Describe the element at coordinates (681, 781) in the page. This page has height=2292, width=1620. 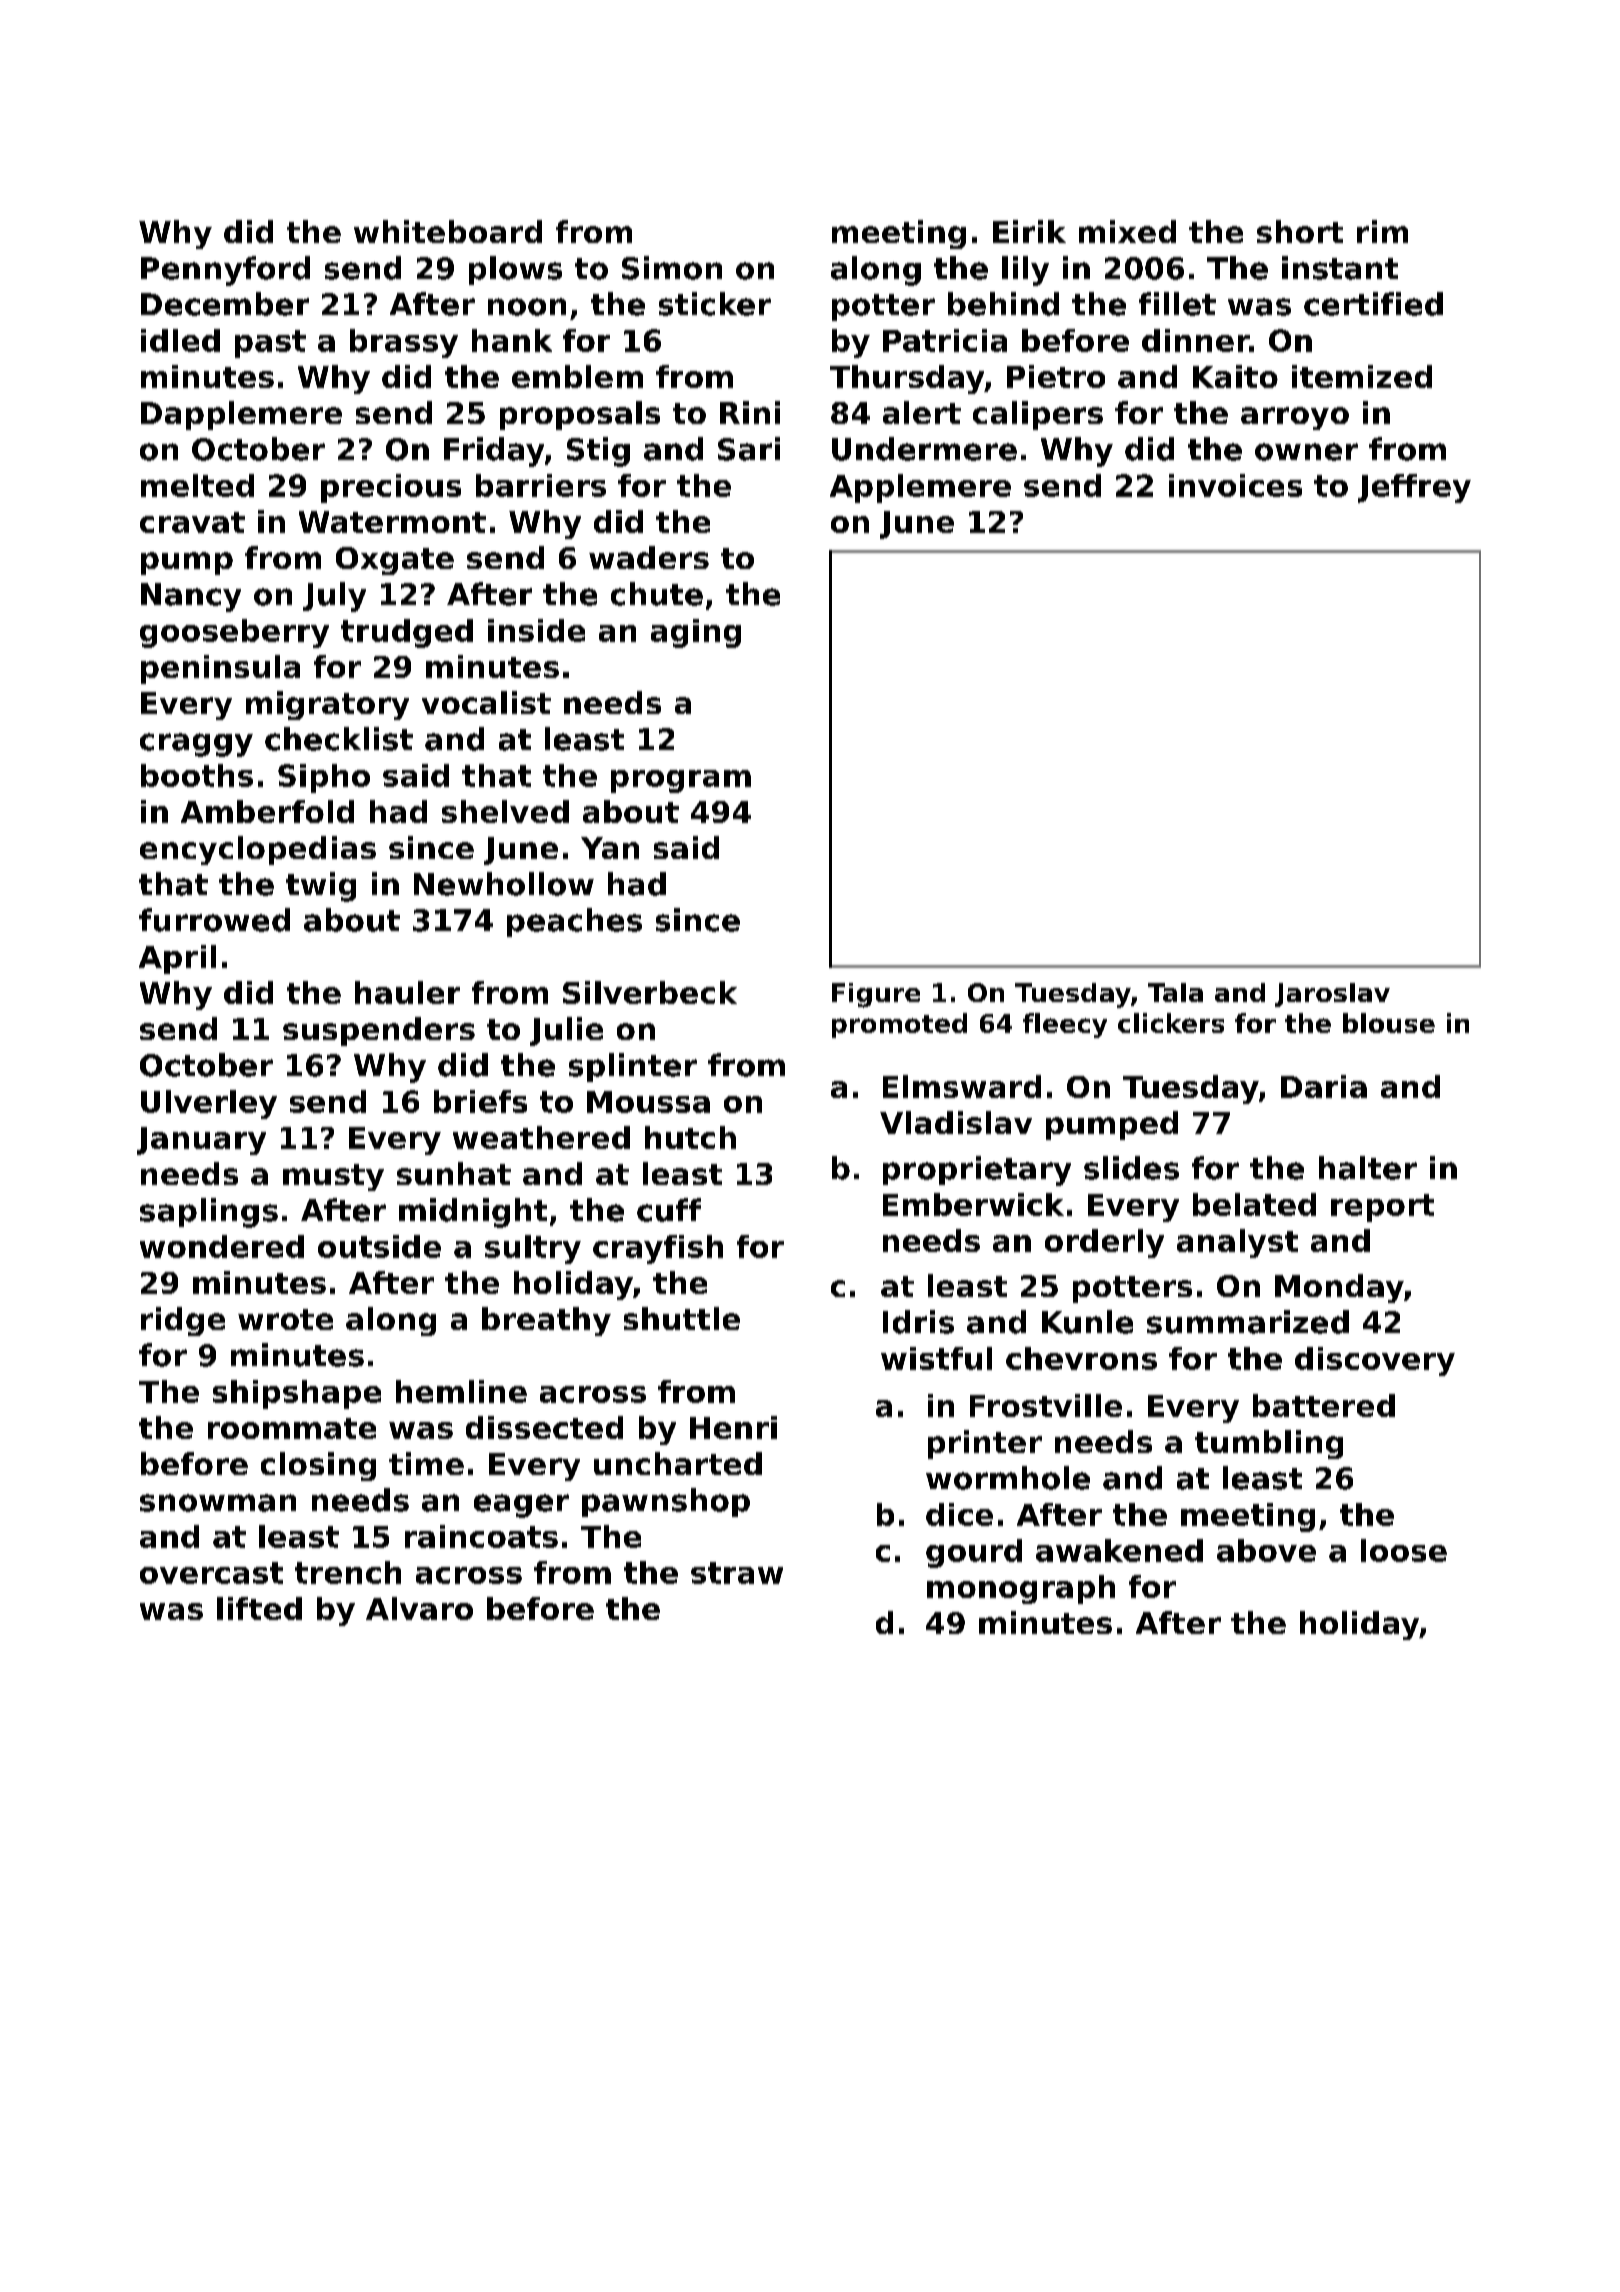
I see `program` at that location.
